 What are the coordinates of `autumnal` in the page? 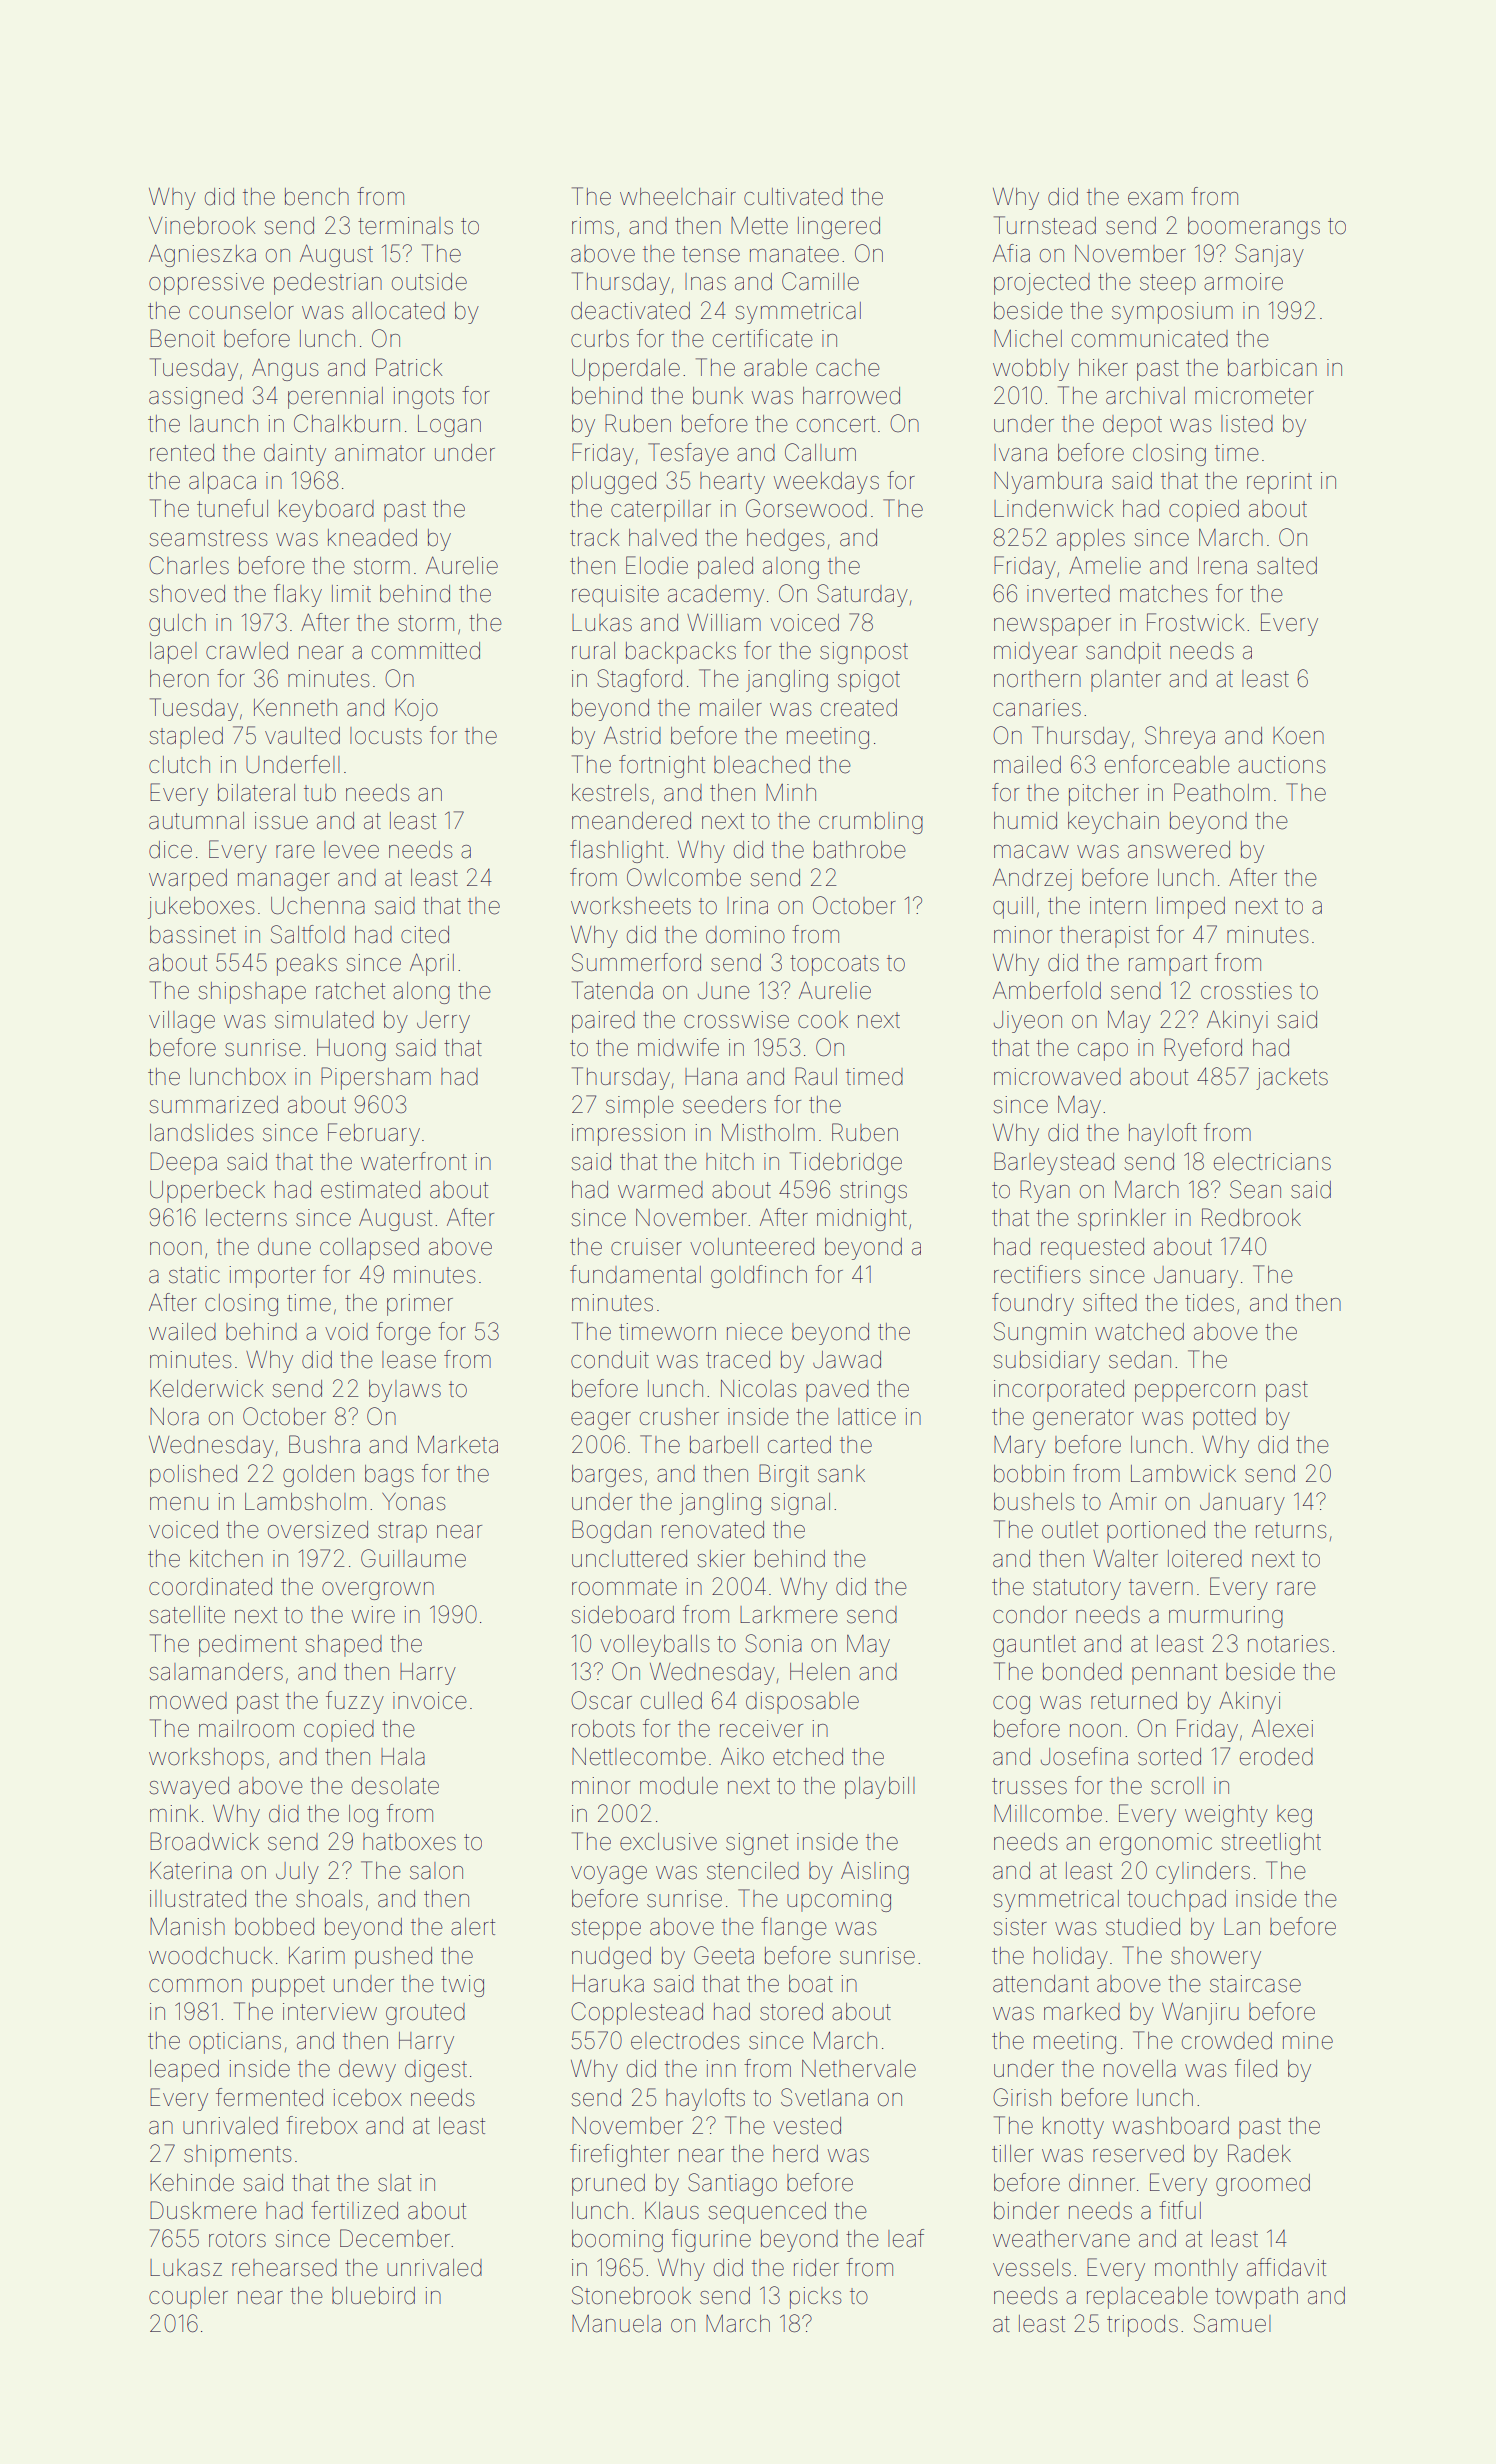 It's located at (196, 821).
